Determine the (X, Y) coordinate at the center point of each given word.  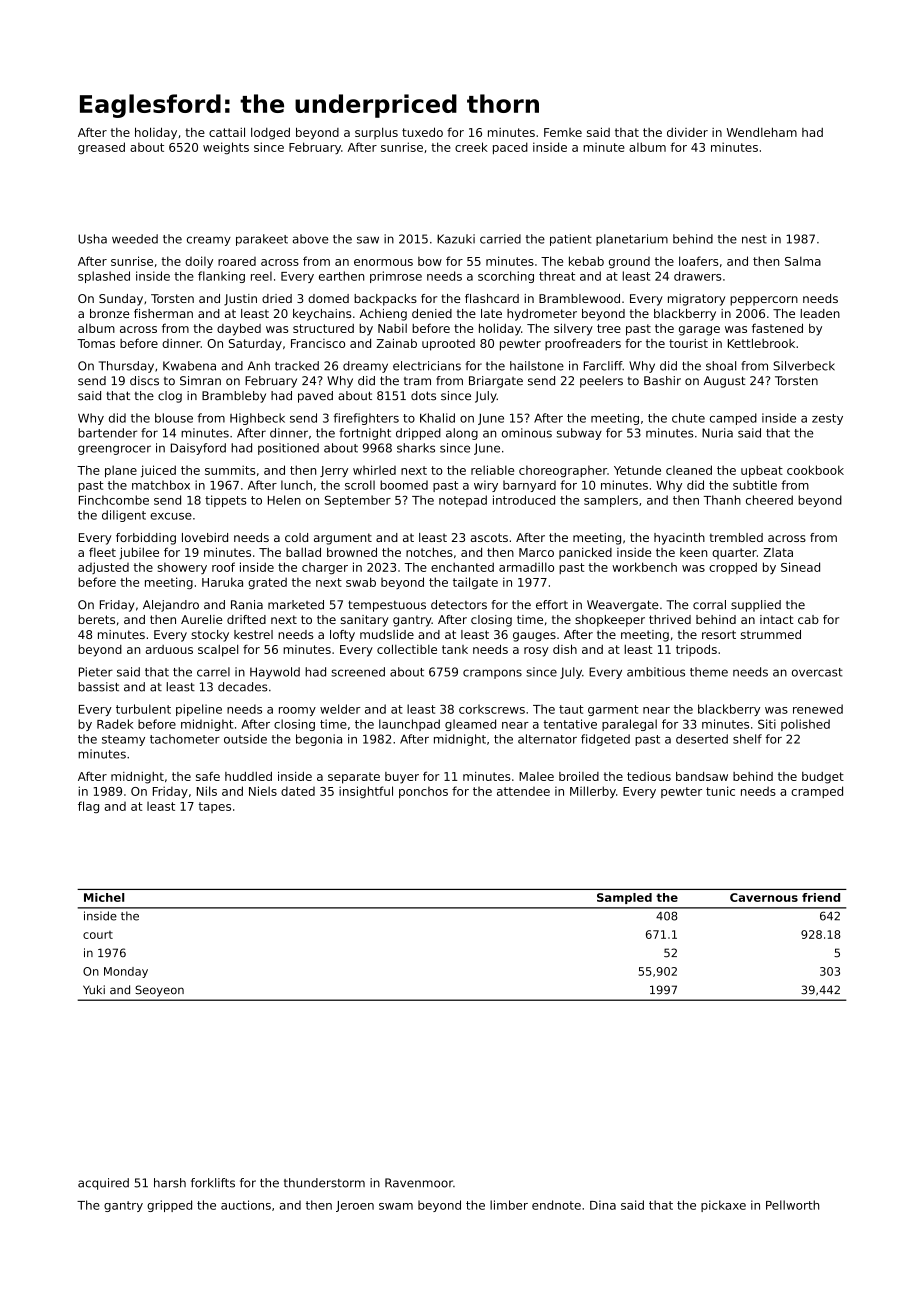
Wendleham (762, 132)
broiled (579, 776)
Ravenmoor (419, 1183)
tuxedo (422, 132)
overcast (817, 672)
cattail (227, 132)
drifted (246, 619)
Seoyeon (159, 991)
